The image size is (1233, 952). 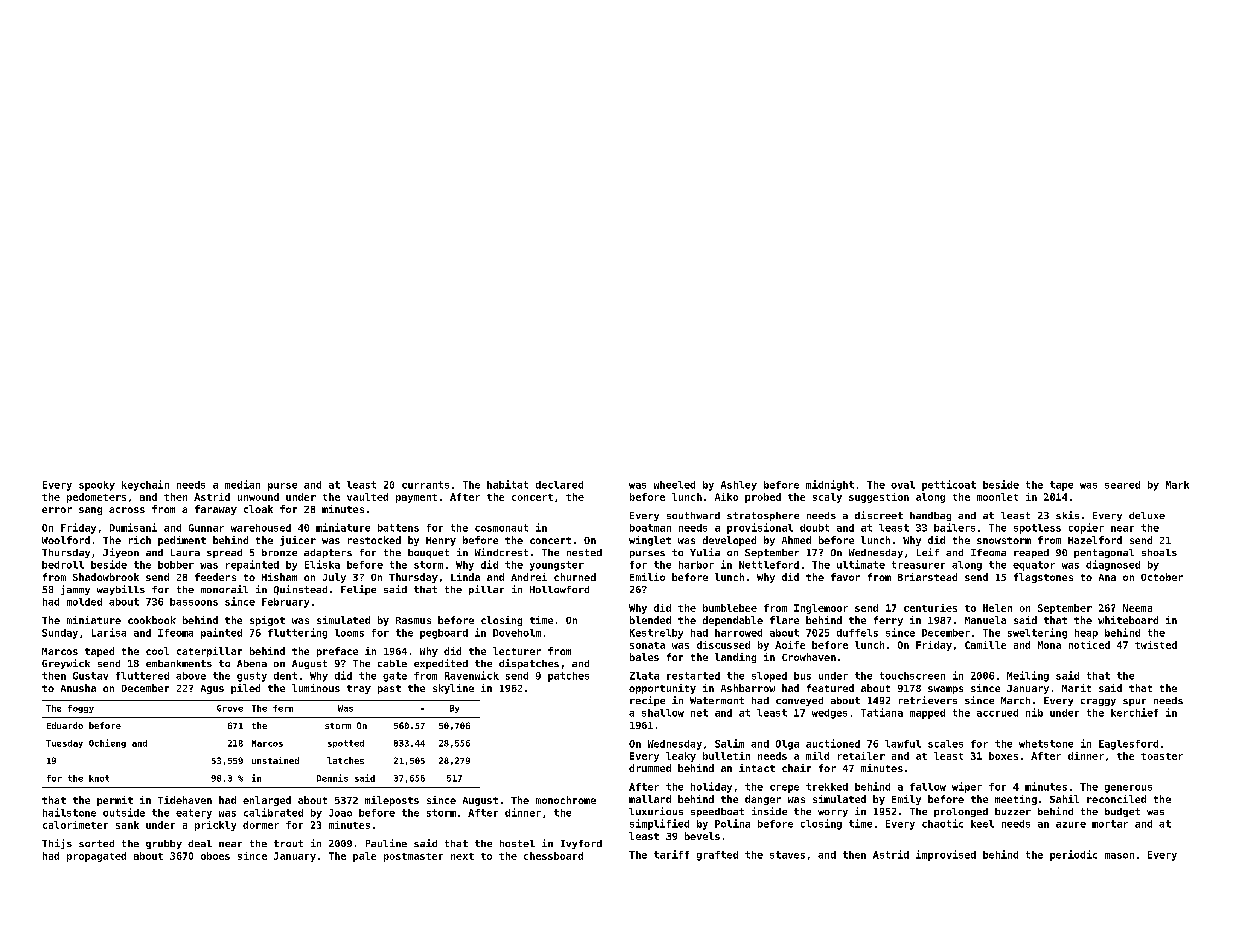 What do you see at coordinates (212, 689) in the page?
I see `Agus` at bounding box center [212, 689].
